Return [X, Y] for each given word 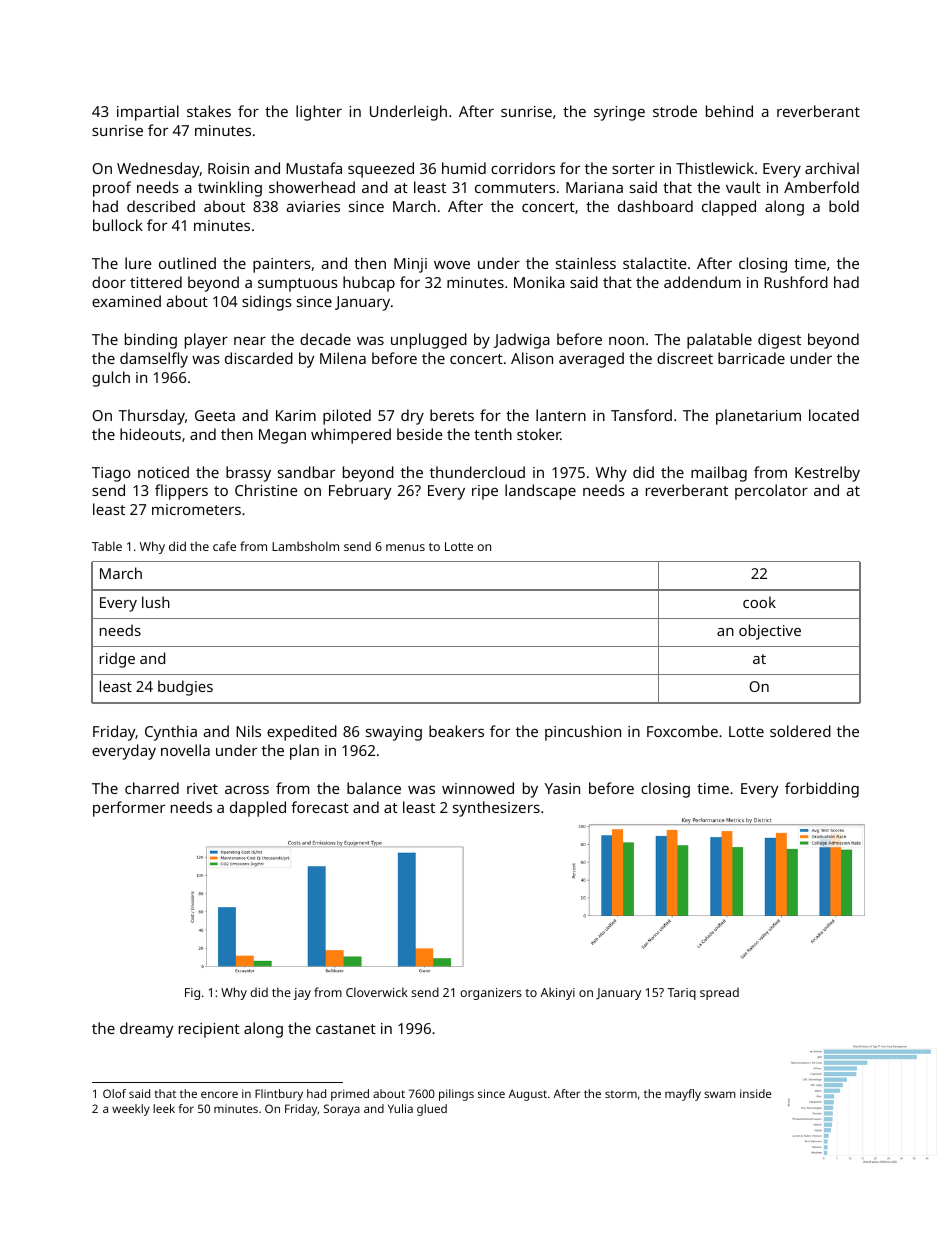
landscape [540, 492]
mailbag [719, 474]
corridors [523, 168]
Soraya [342, 1110]
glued [432, 1110]
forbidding [822, 790]
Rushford [796, 282]
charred [152, 788]
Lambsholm [305, 546]
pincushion [583, 733]
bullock [118, 225]
